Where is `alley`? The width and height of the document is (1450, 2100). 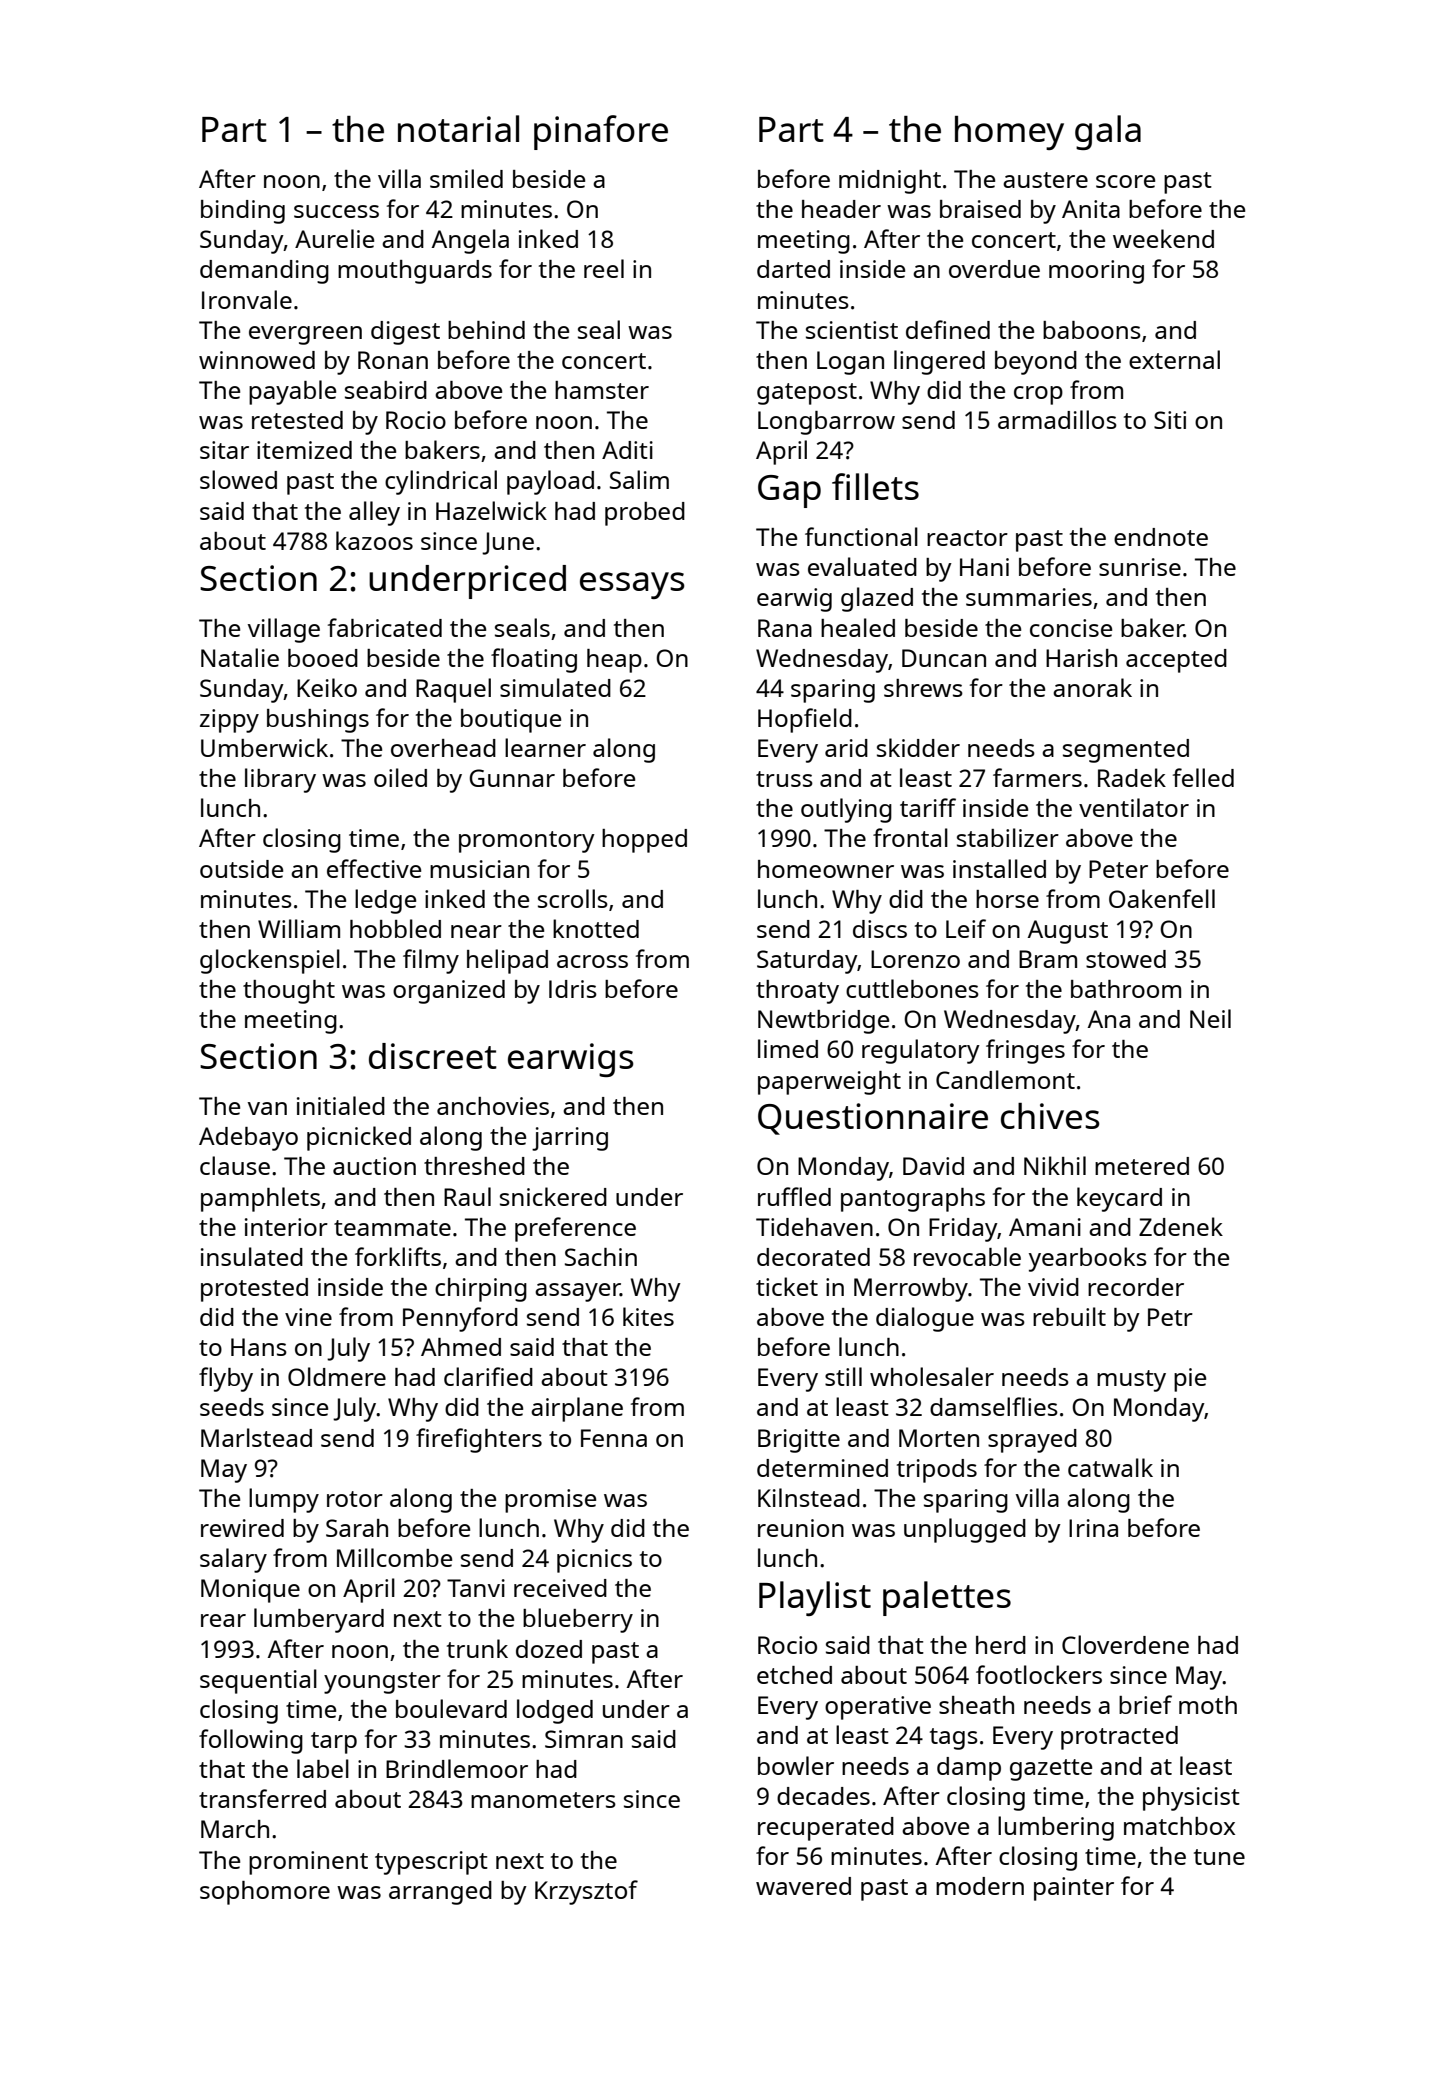 alley is located at coordinates (374, 513).
